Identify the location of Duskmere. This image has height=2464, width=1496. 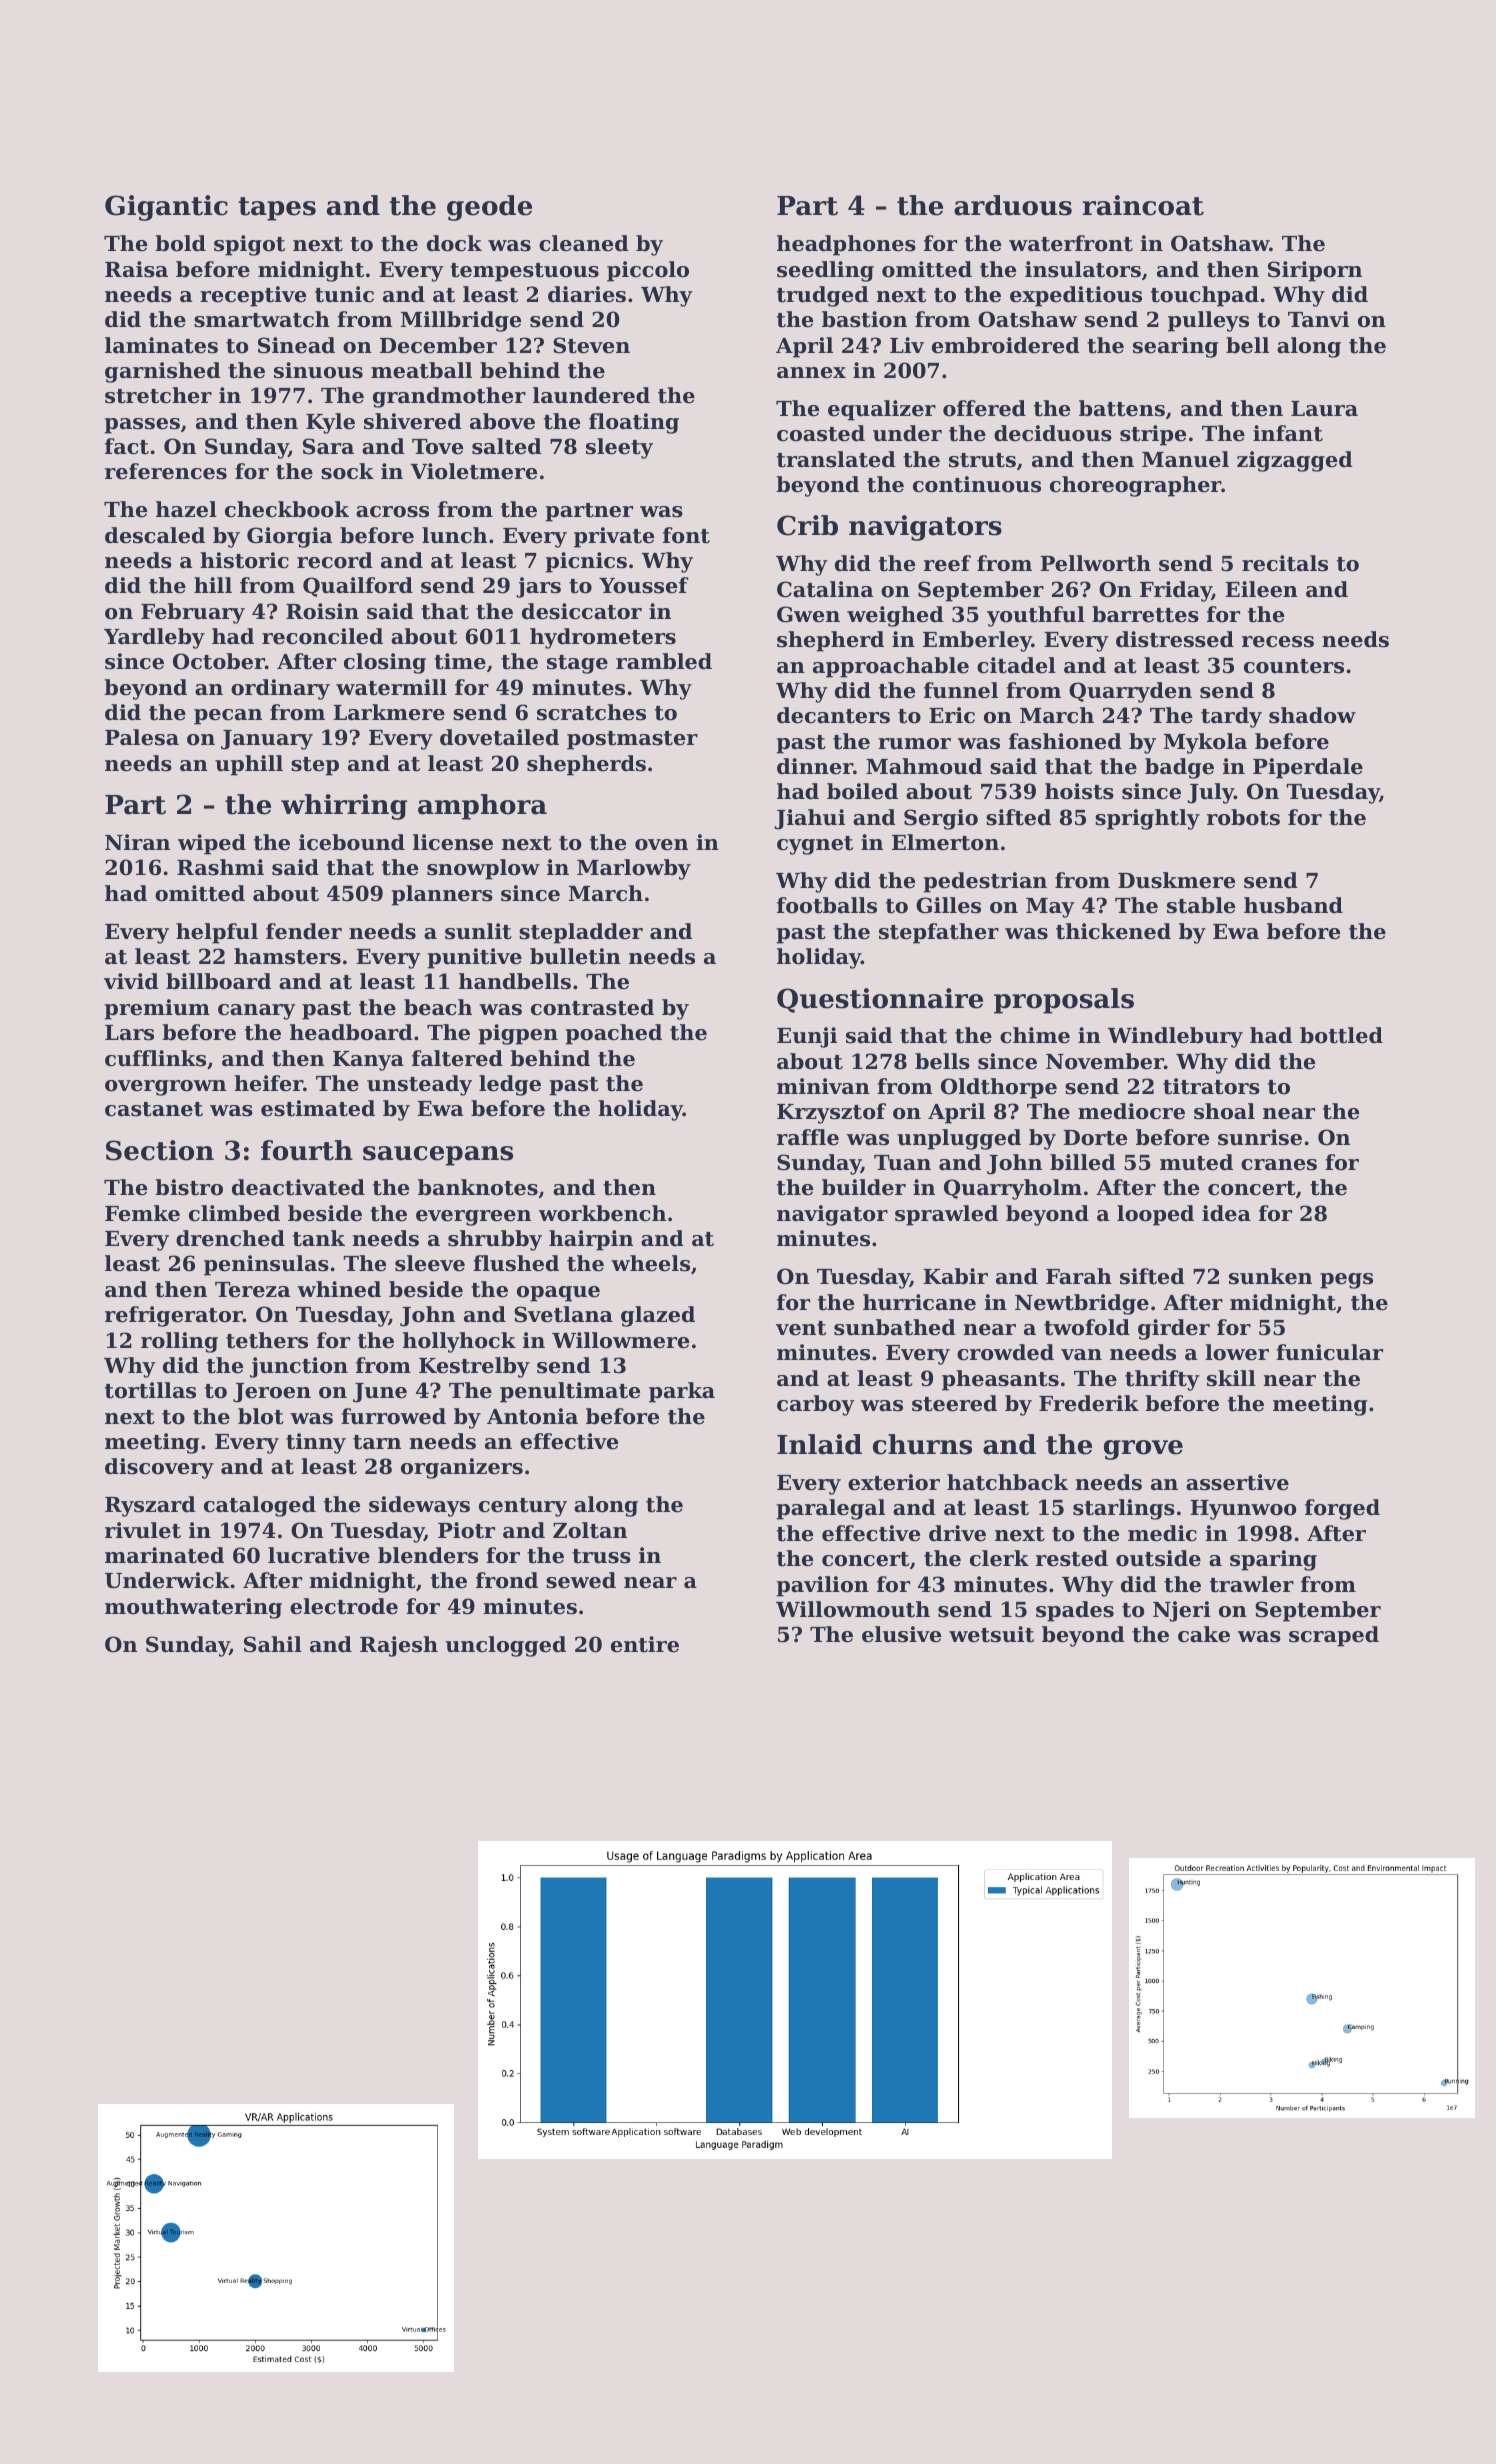
(1176, 880).
